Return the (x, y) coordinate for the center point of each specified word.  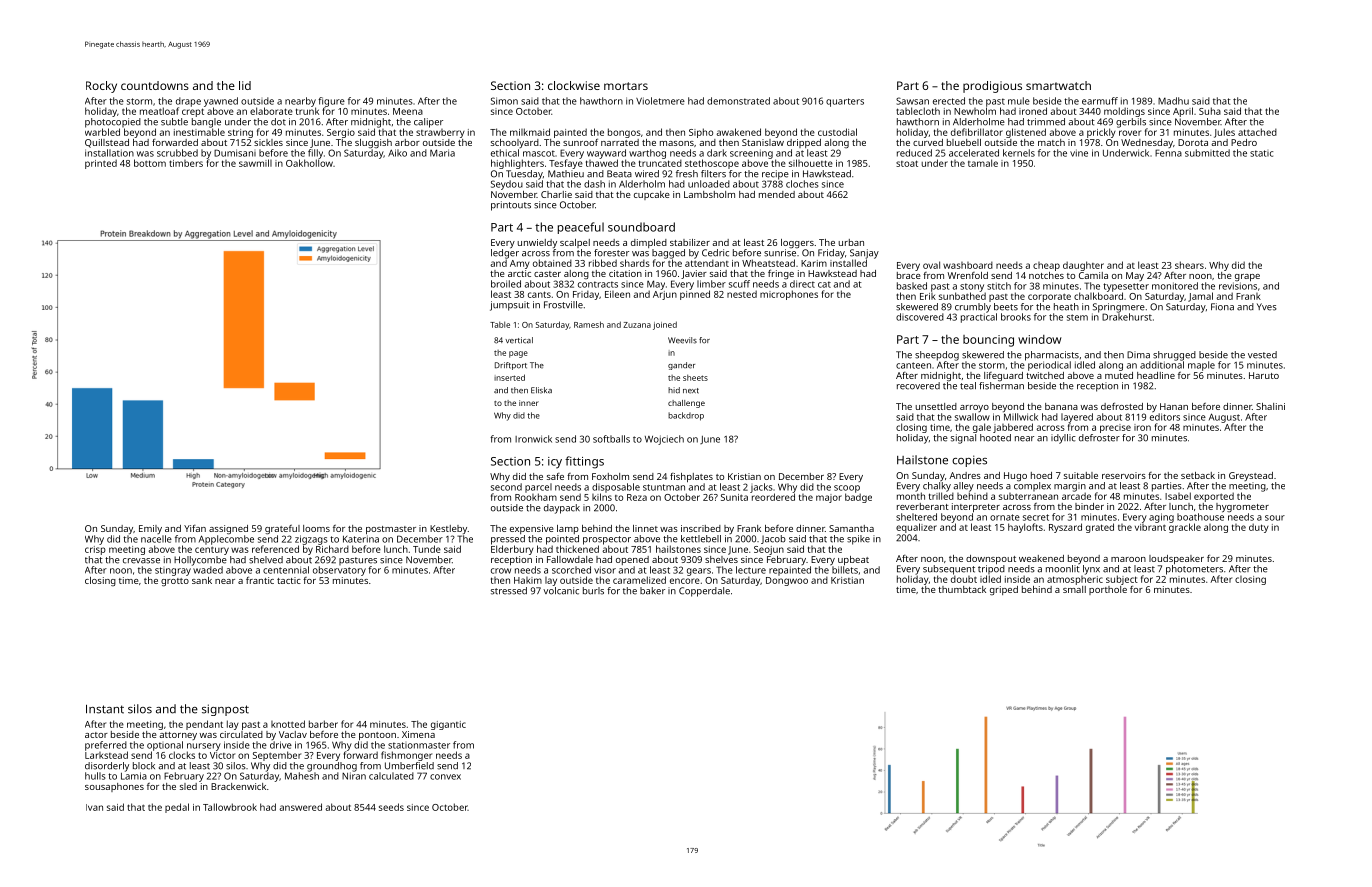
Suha (1210, 111)
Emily (150, 529)
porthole (1108, 590)
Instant (105, 709)
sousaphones (114, 787)
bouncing (988, 341)
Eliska (541, 390)
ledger (505, 254)
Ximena (418, 734)
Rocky (101, 87)
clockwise (574, 85)
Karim (814, 263)
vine (1079, 153)
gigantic (448, 725)
